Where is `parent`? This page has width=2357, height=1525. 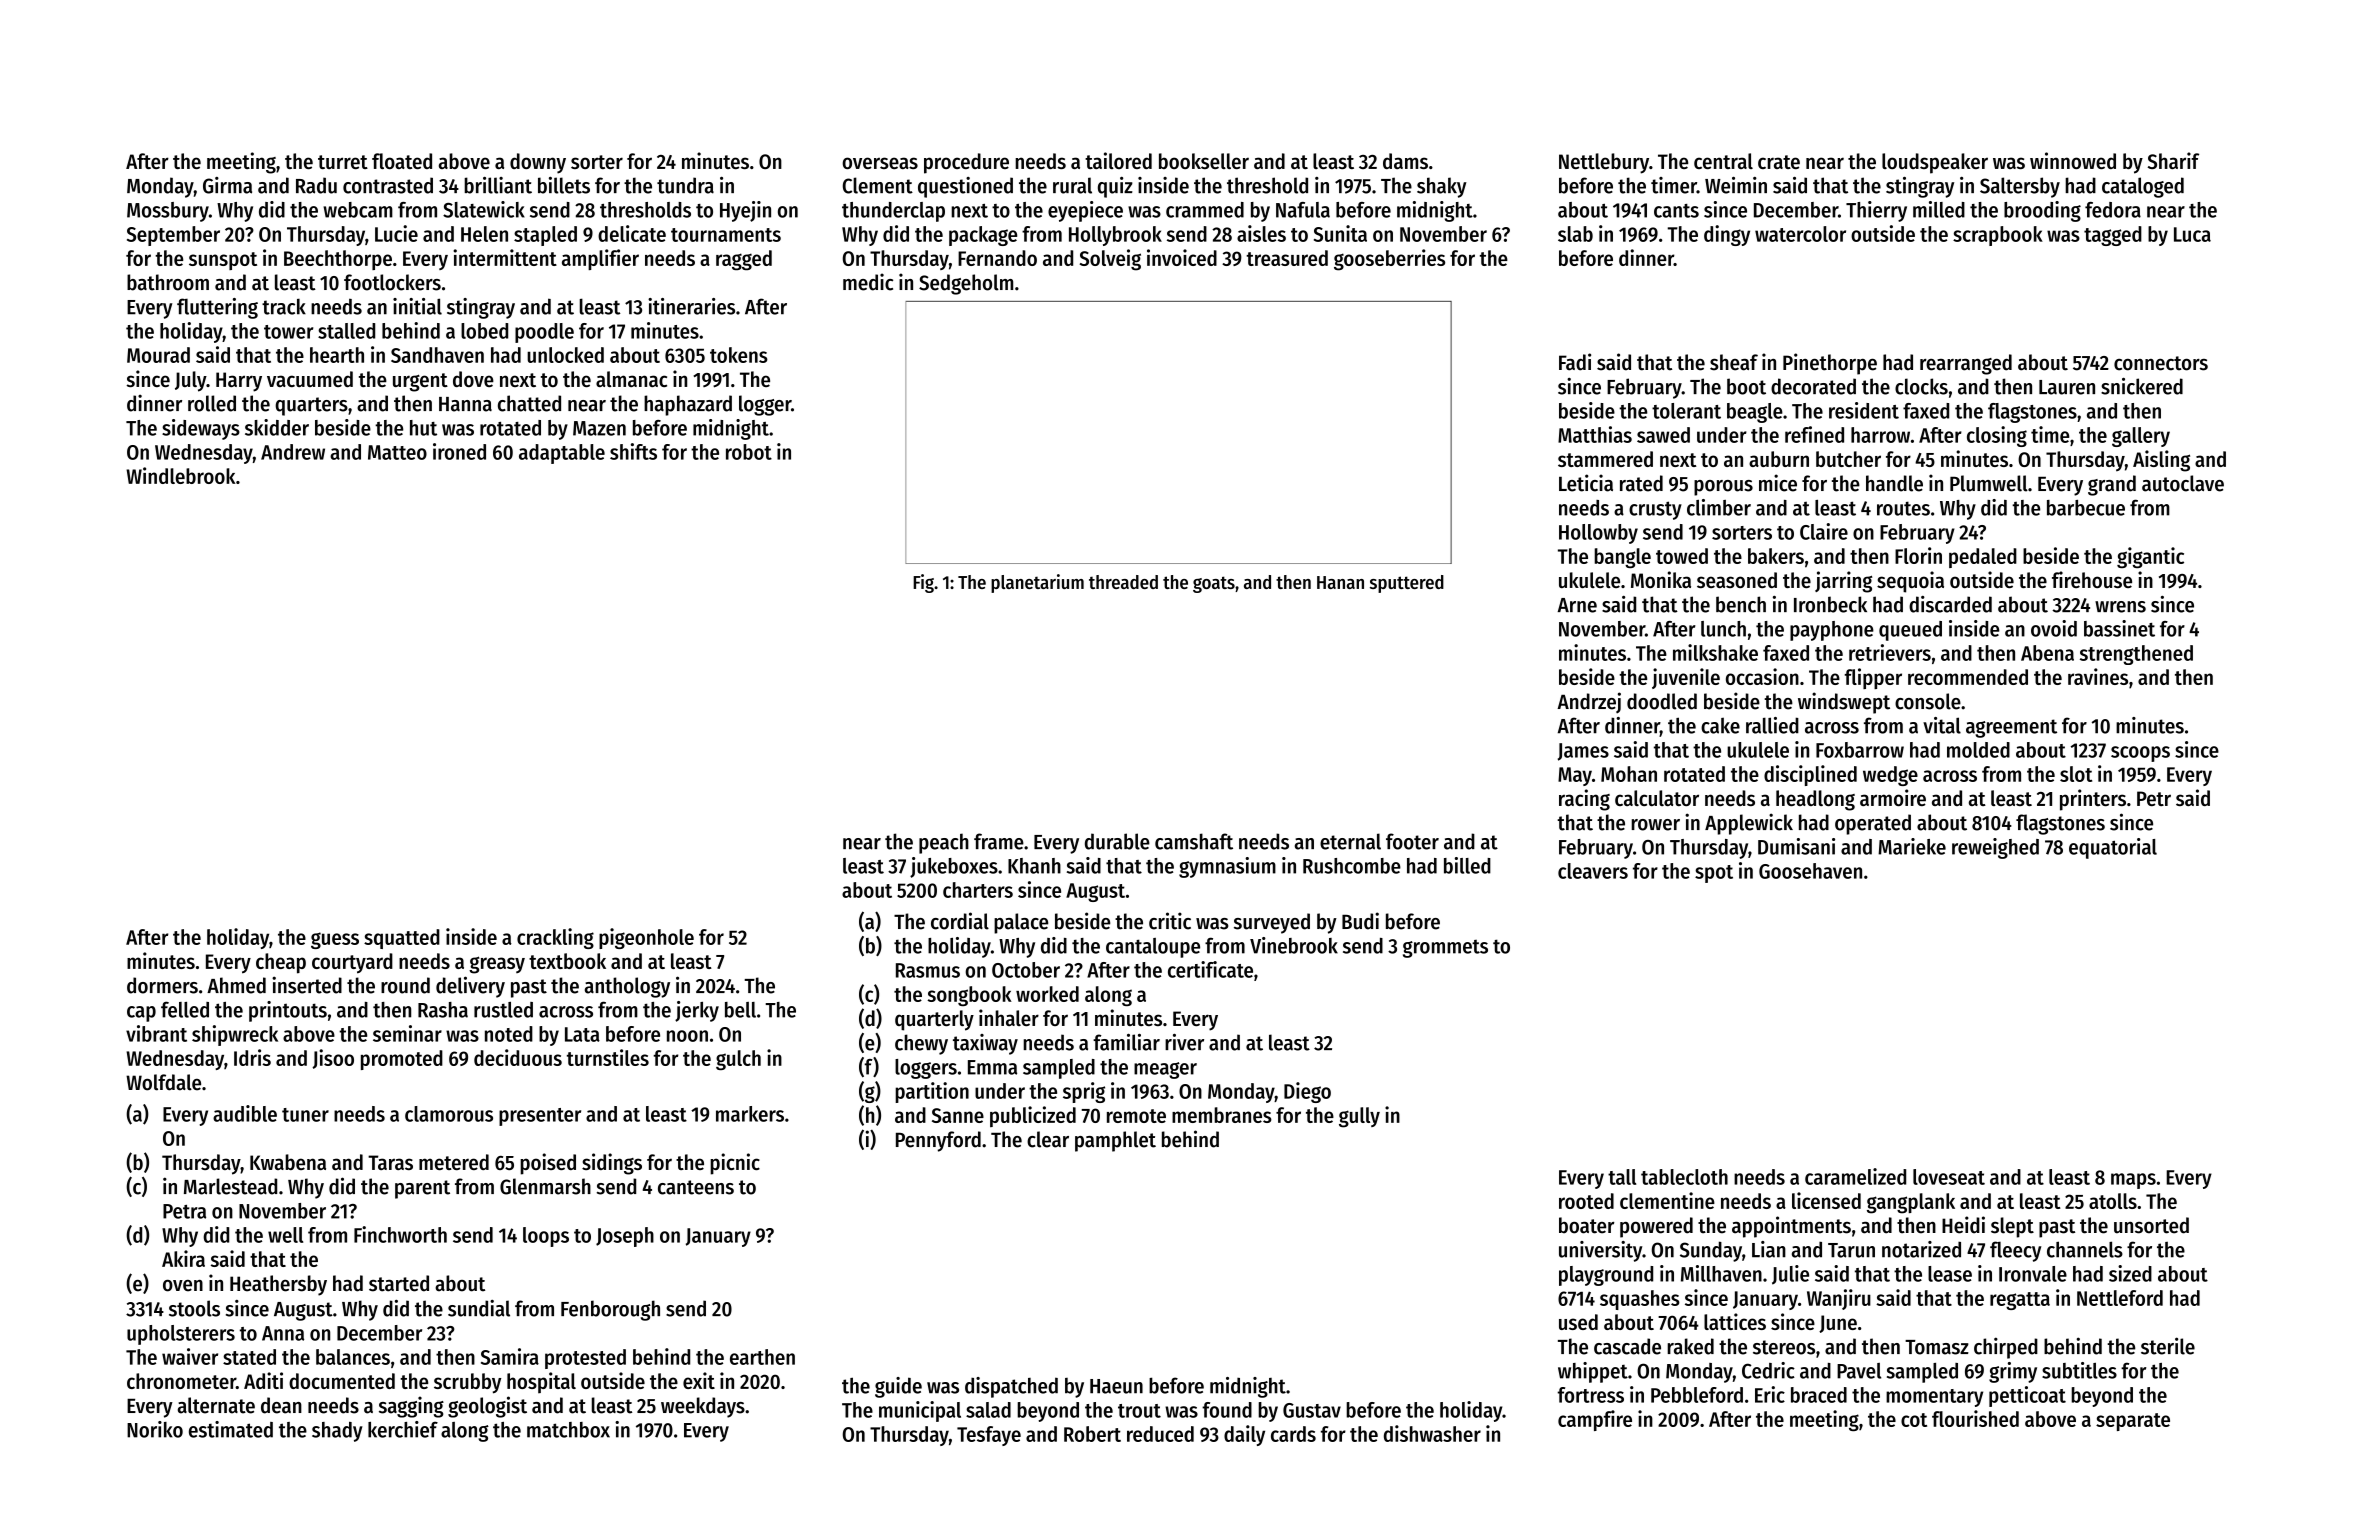
parent is located at coordinates (422, 1189).
